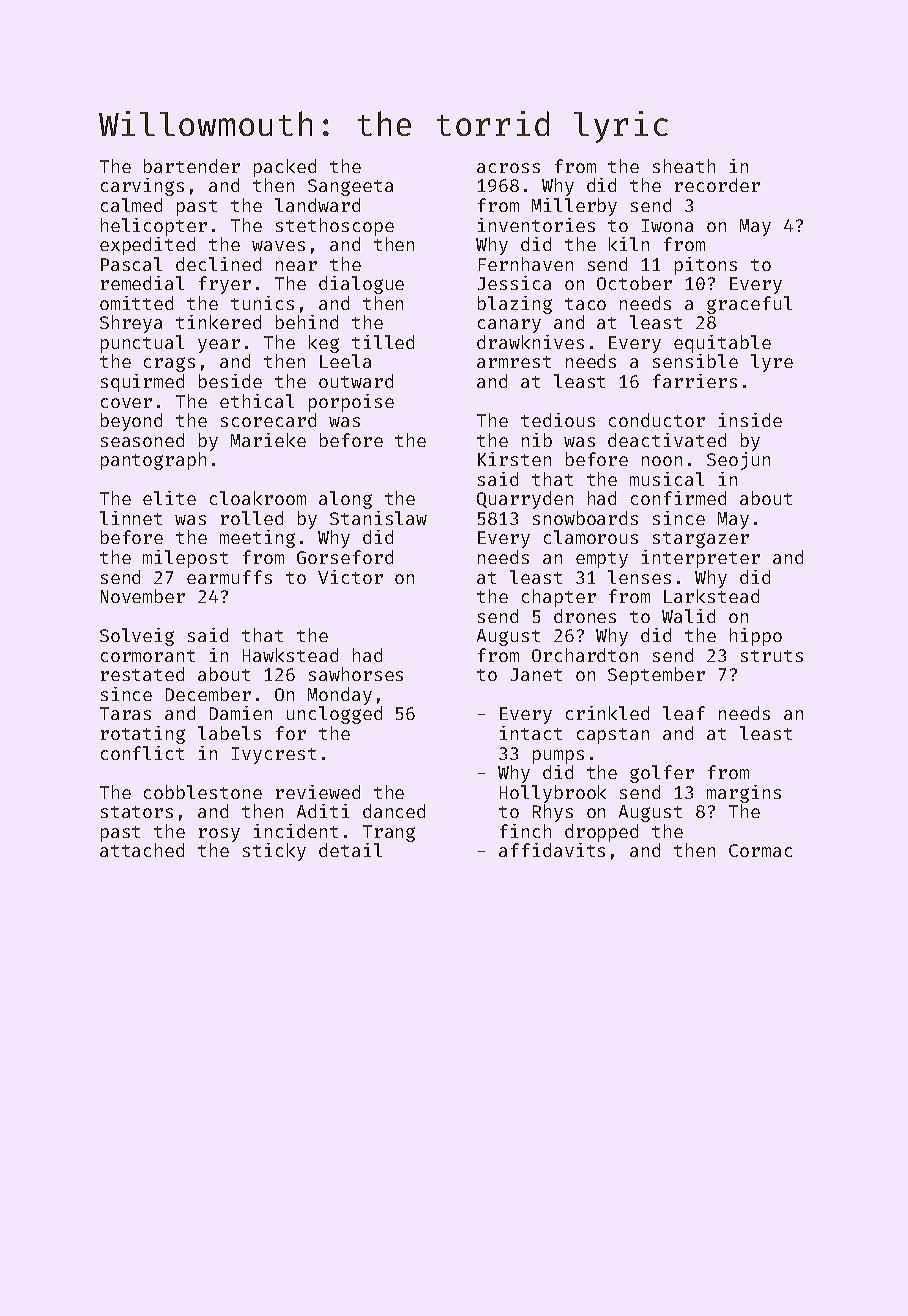  Describe the element at coordinates (257, 401) in the page. I see `ethical` at that location.
